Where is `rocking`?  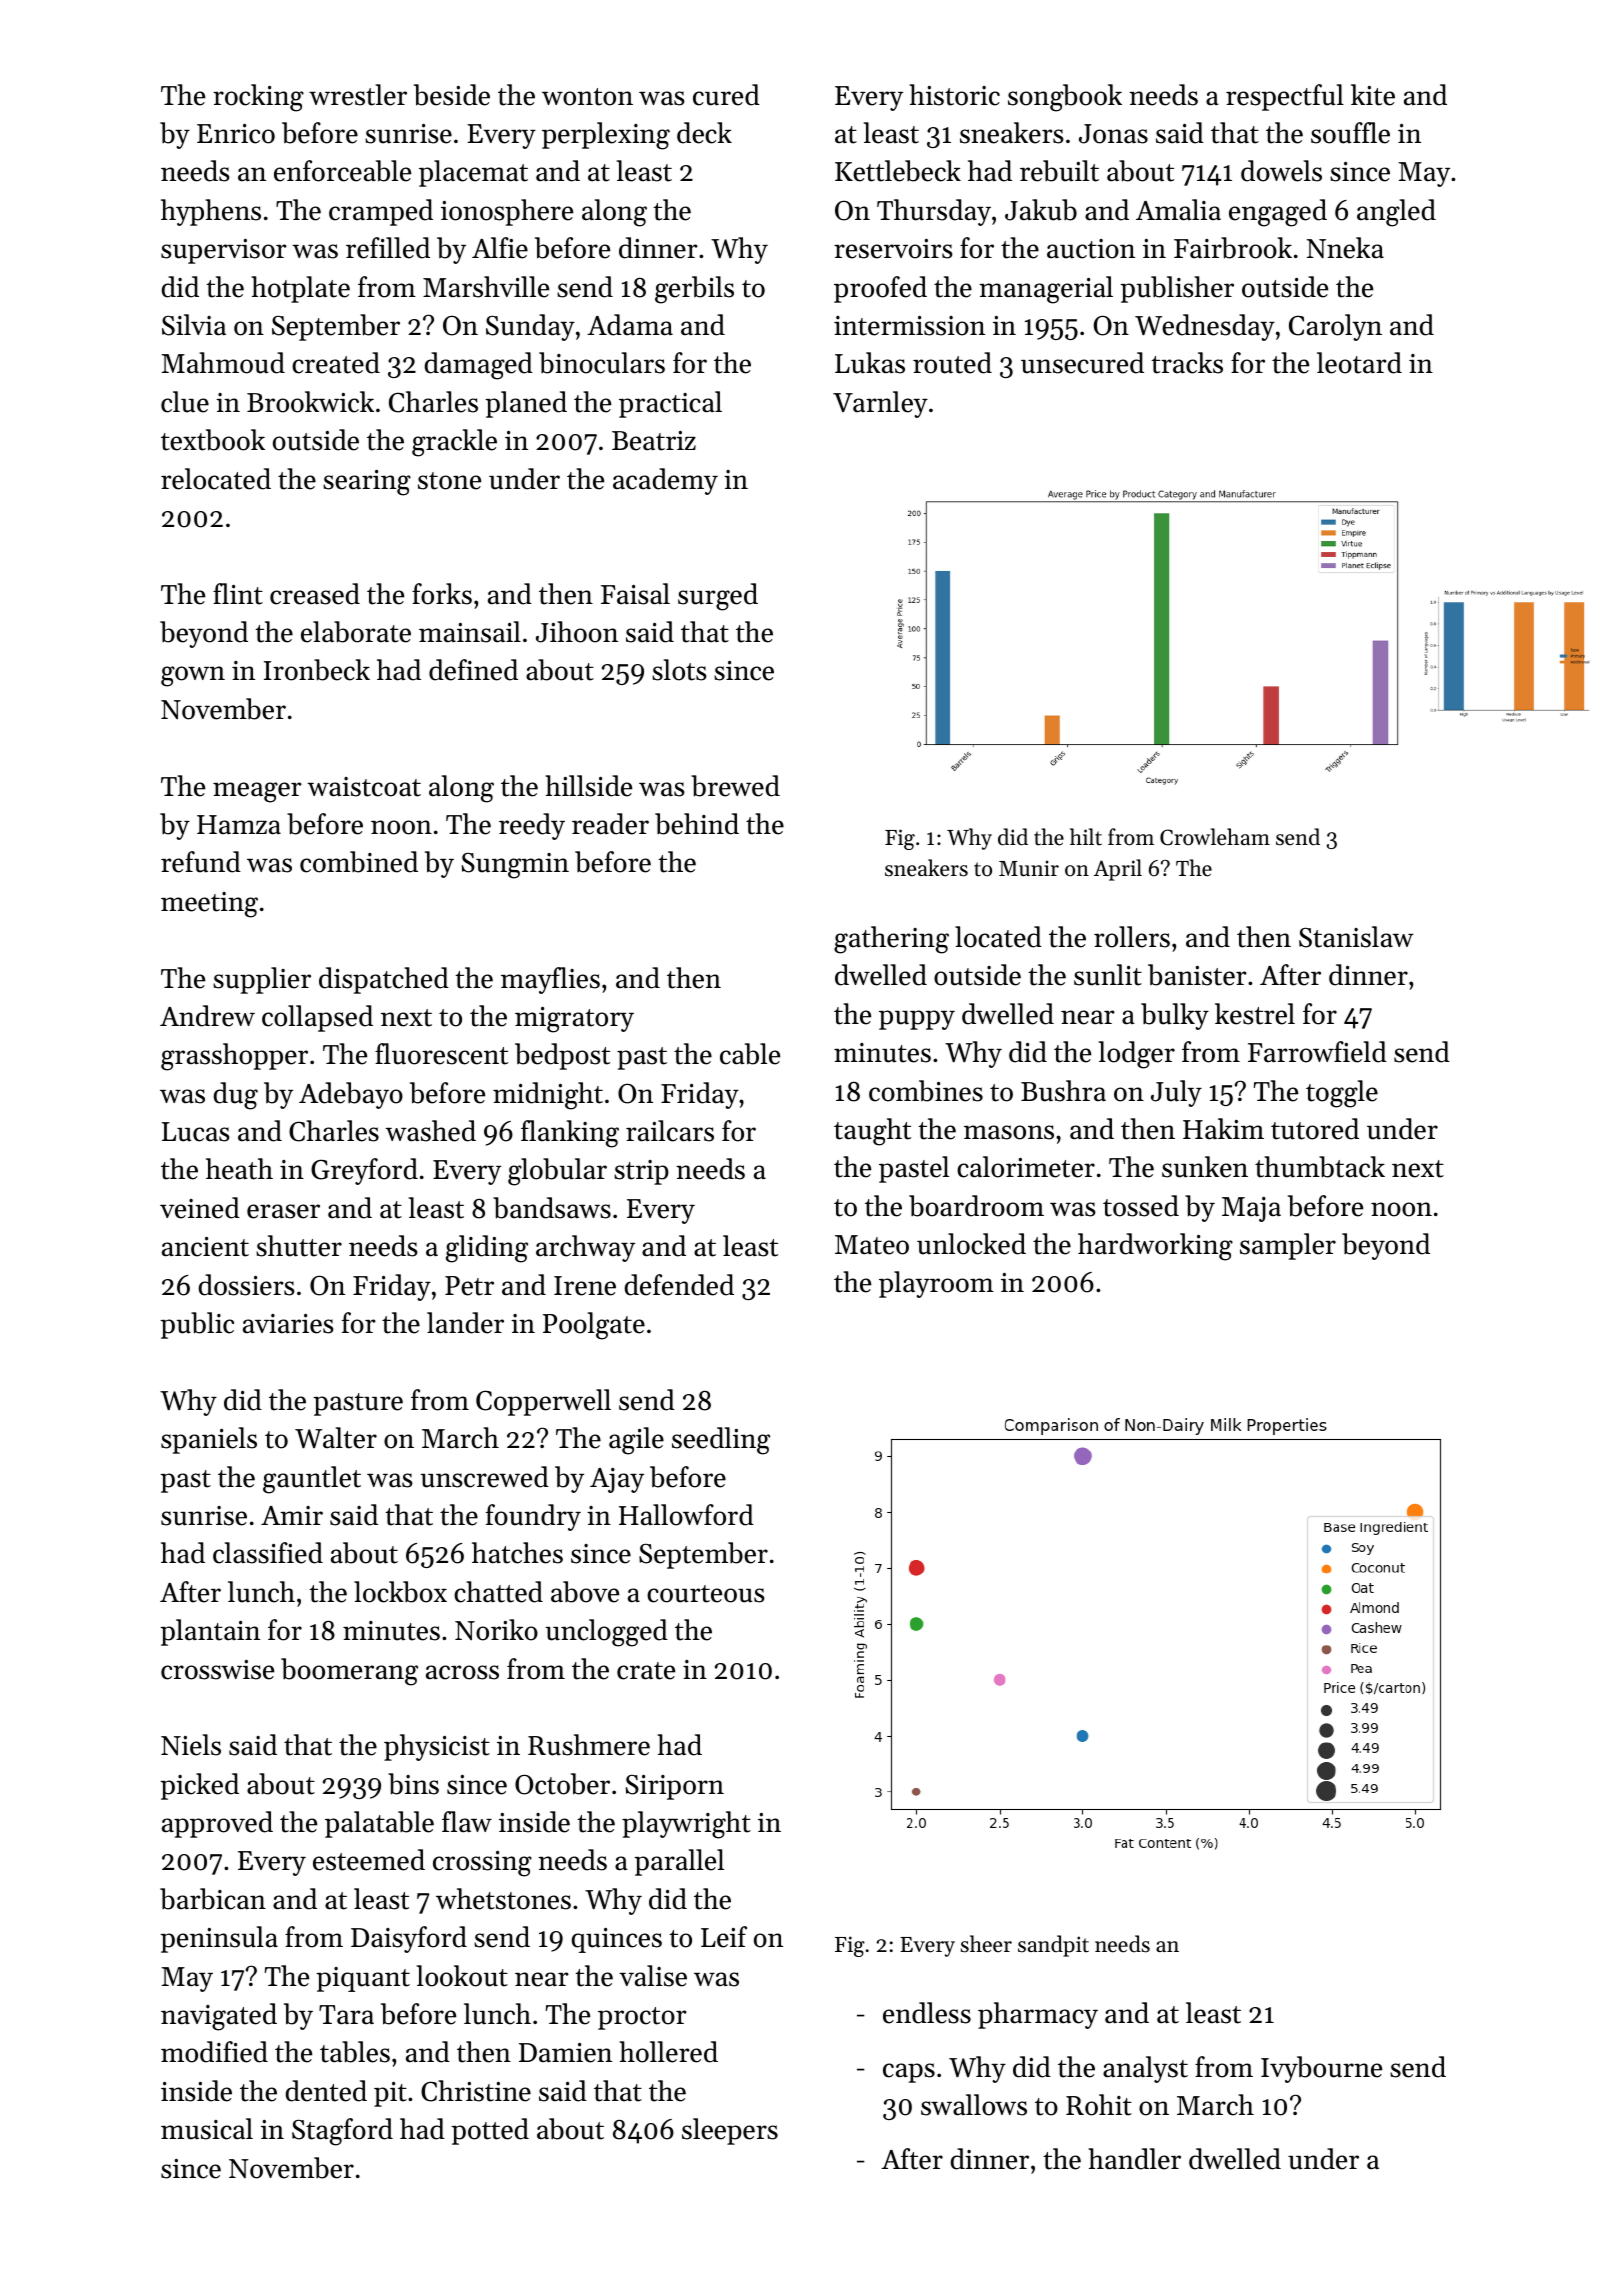 rocking is located at coordinates (258, 98).
